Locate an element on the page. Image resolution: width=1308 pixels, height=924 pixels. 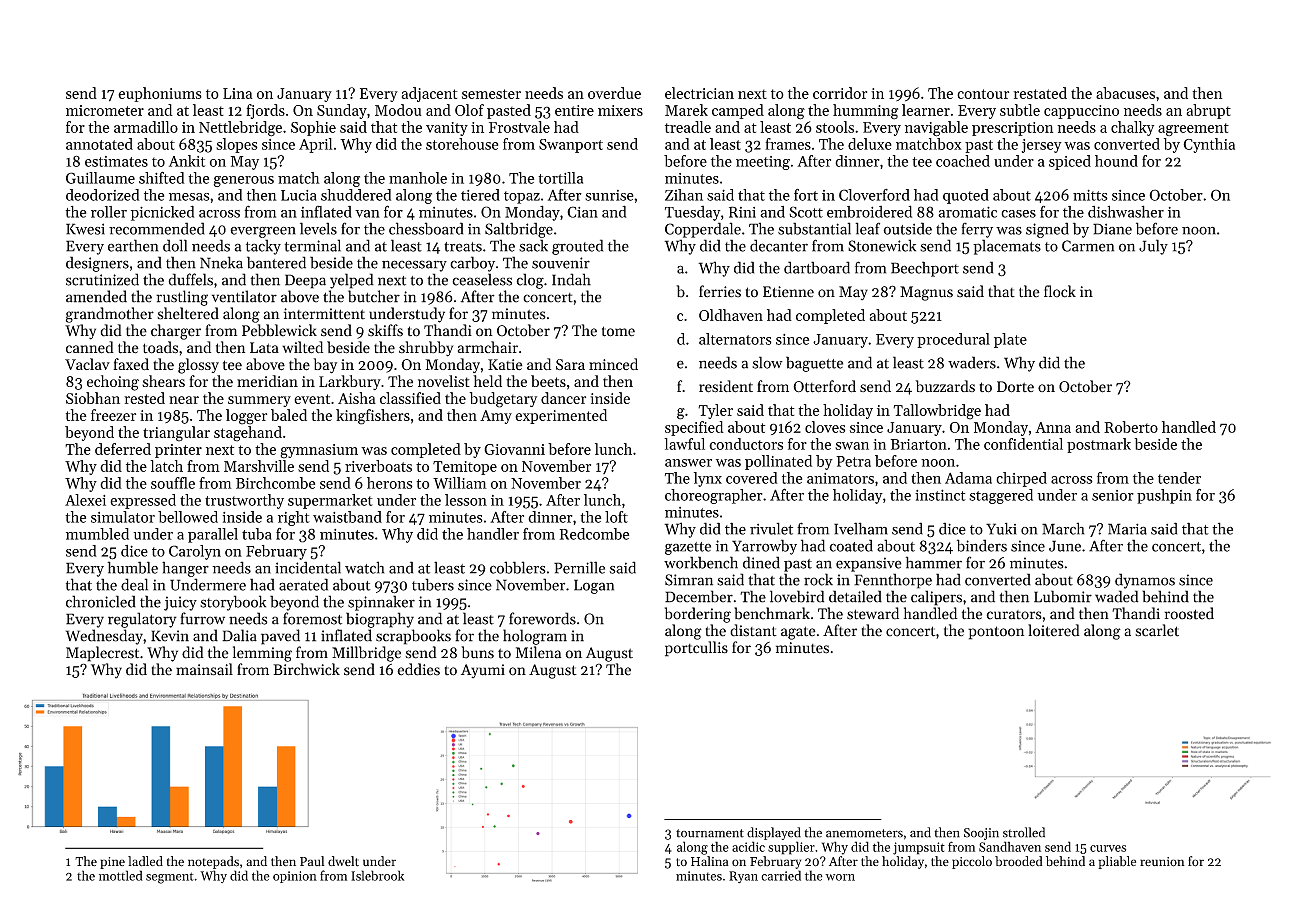
Diane is located at coordinates (1112, 229).
